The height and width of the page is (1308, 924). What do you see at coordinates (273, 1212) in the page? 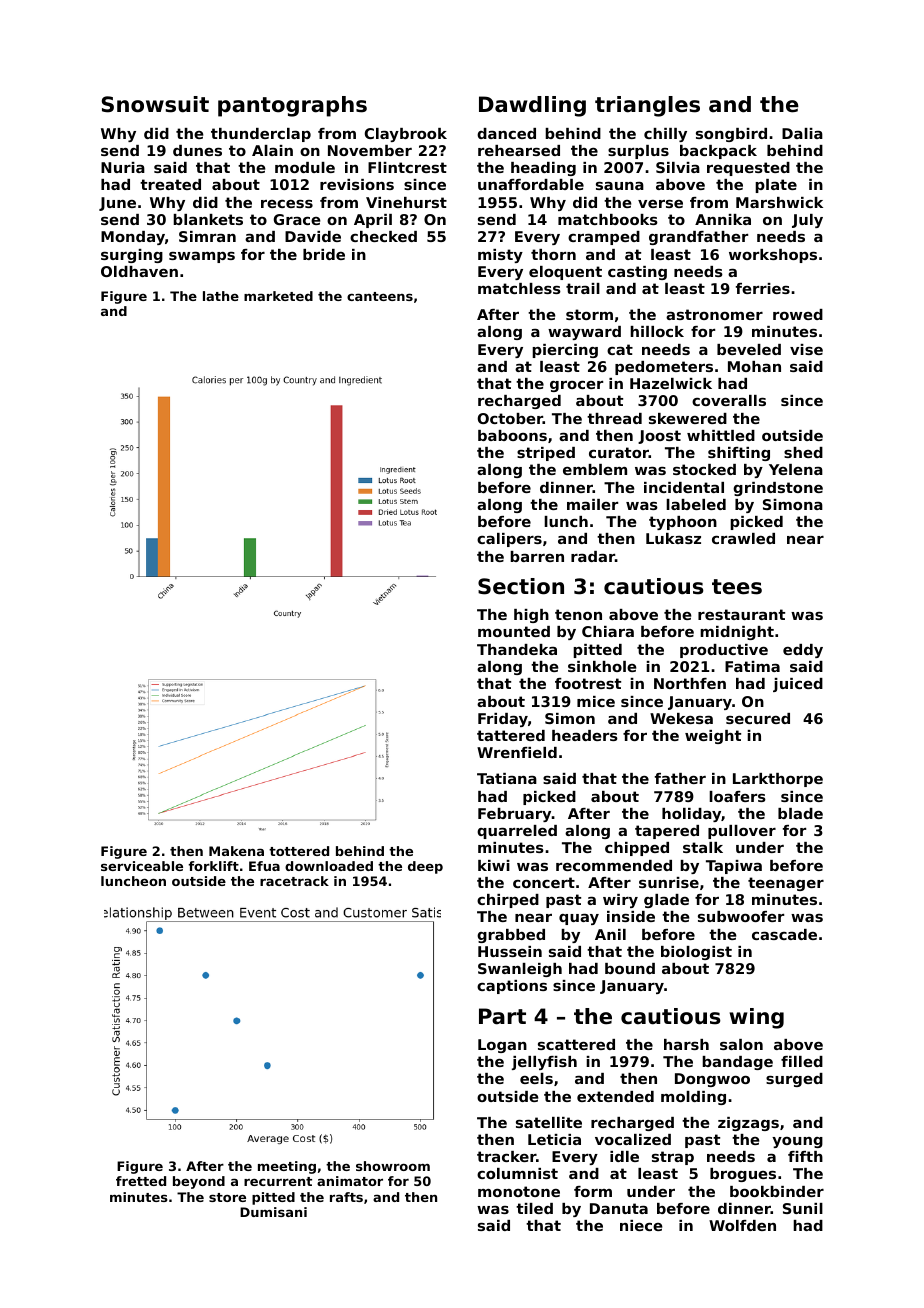
I see `Dumisani` at bounding box center [273, 1212].
